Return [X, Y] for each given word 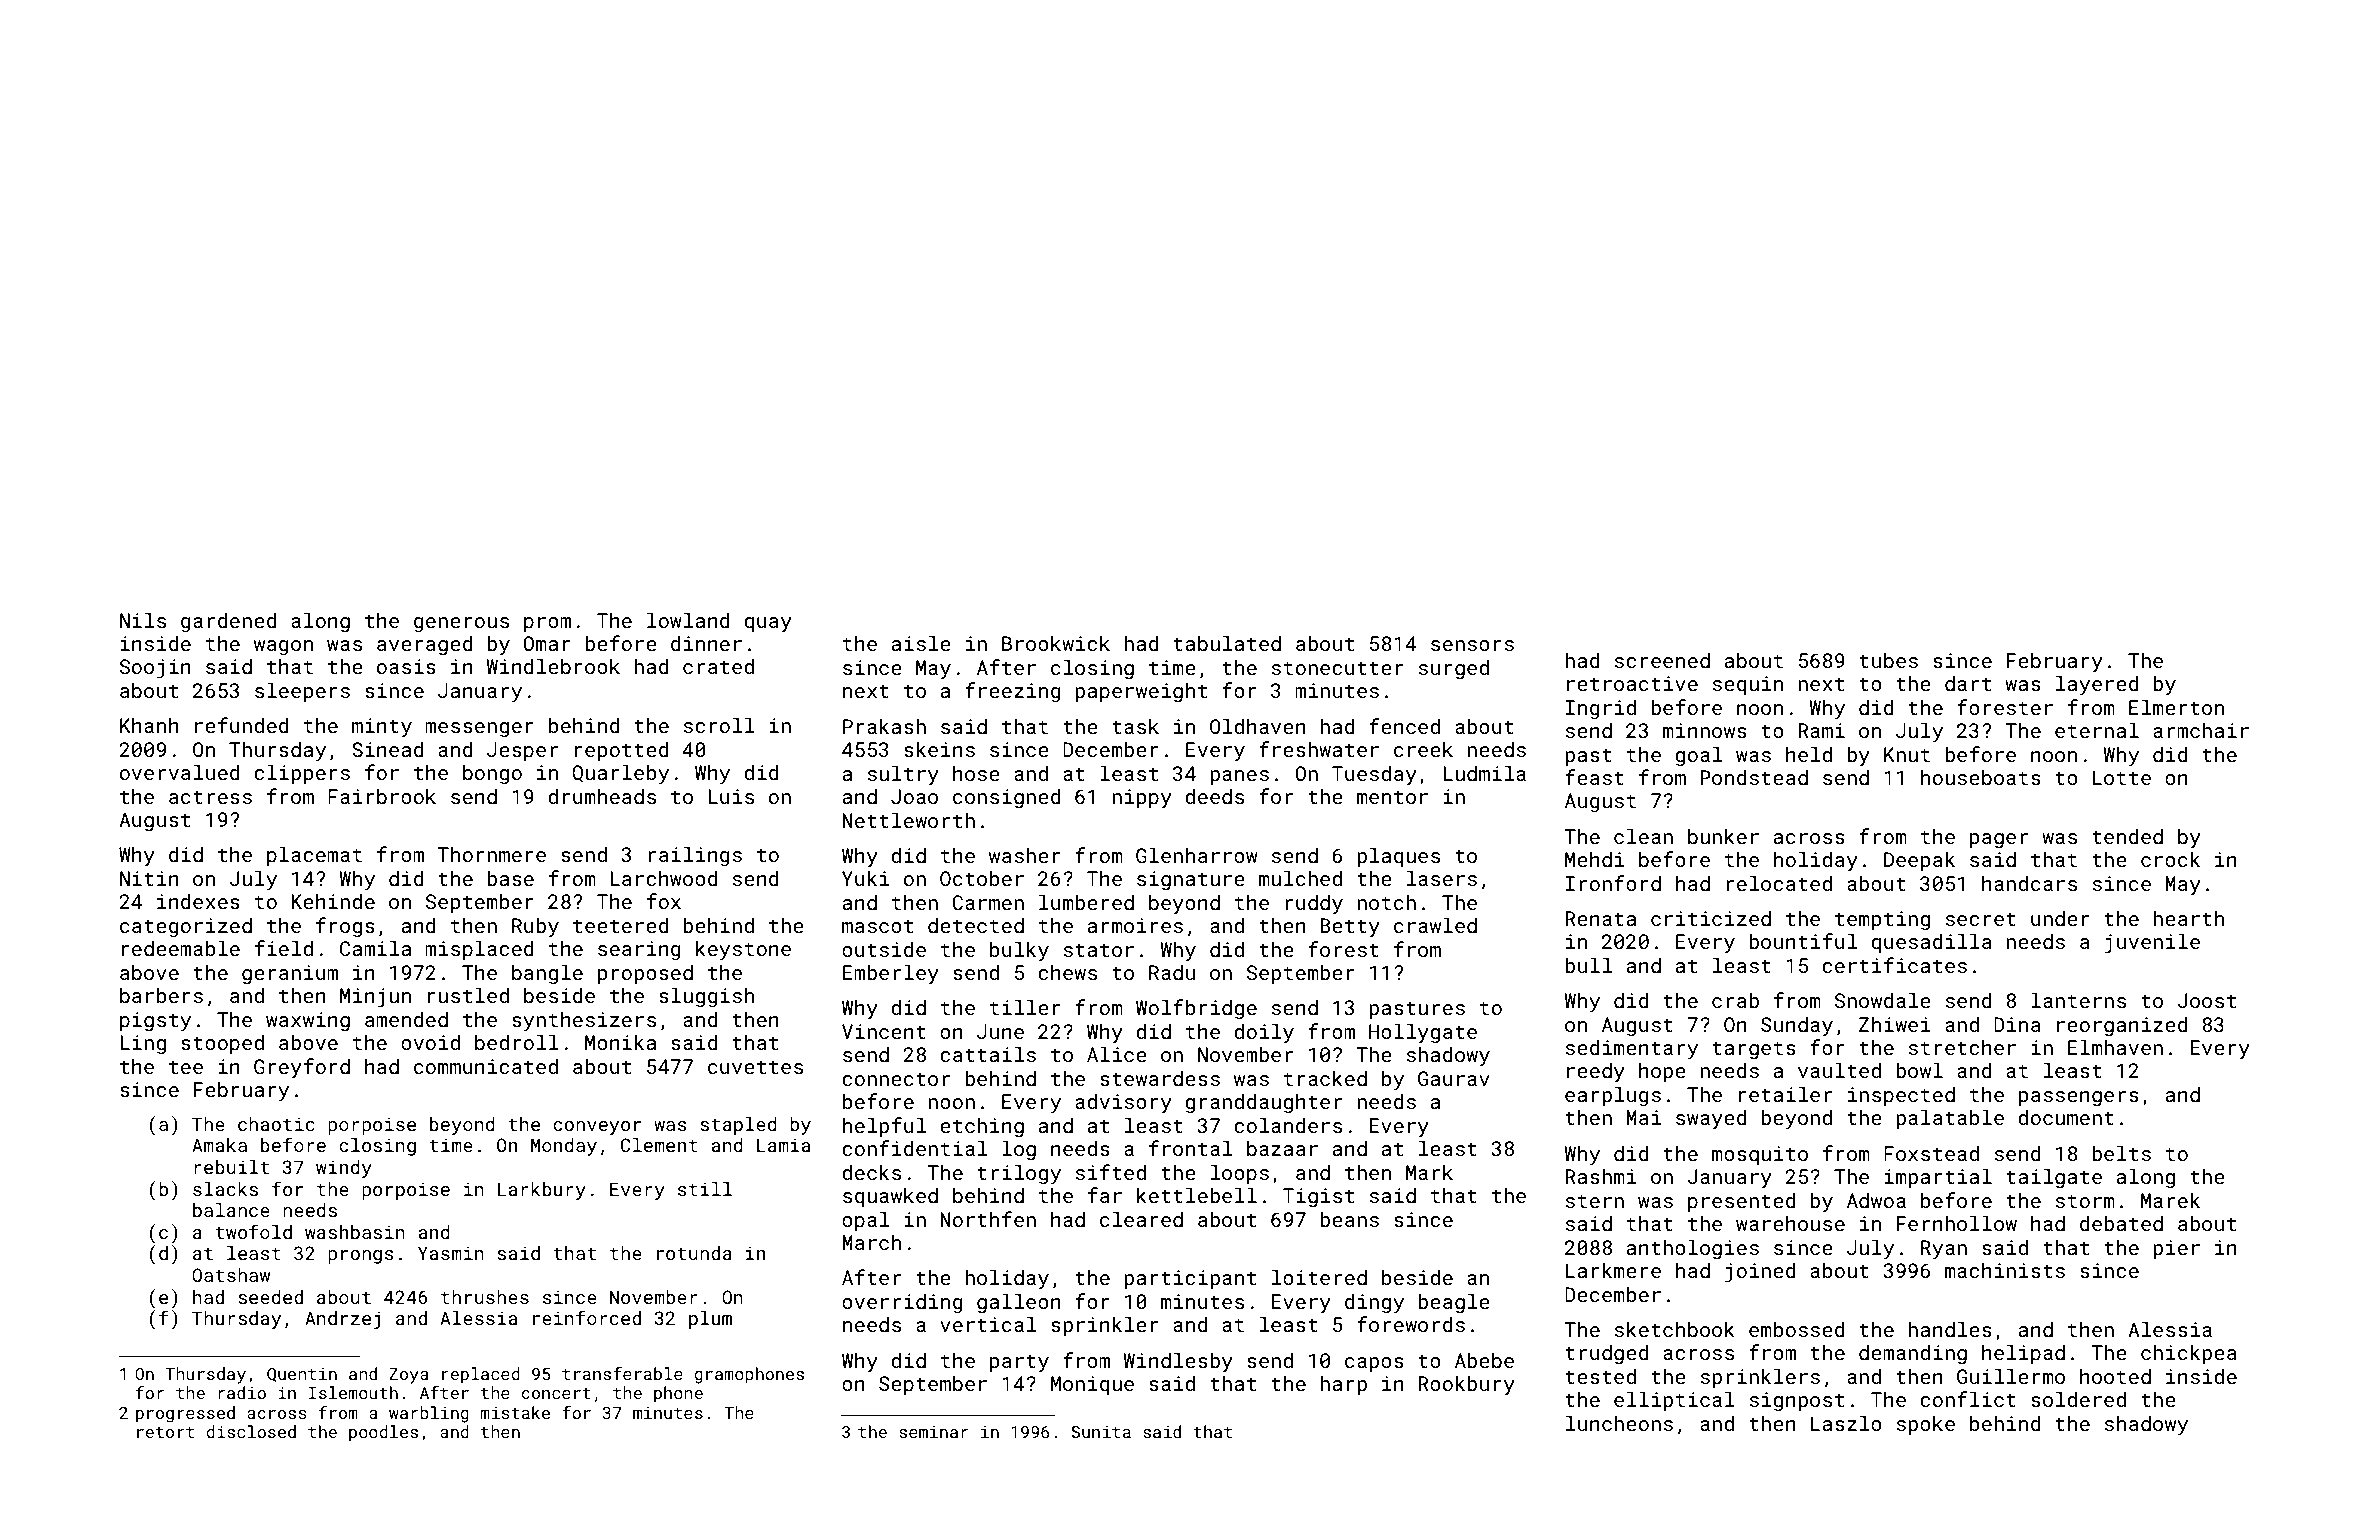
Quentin [302, 1375]
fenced [1404, 726]
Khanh [149, 725]
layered [2097, 685]
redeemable [181, 948]
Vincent [884, 1031]
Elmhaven [2115, 1047]
